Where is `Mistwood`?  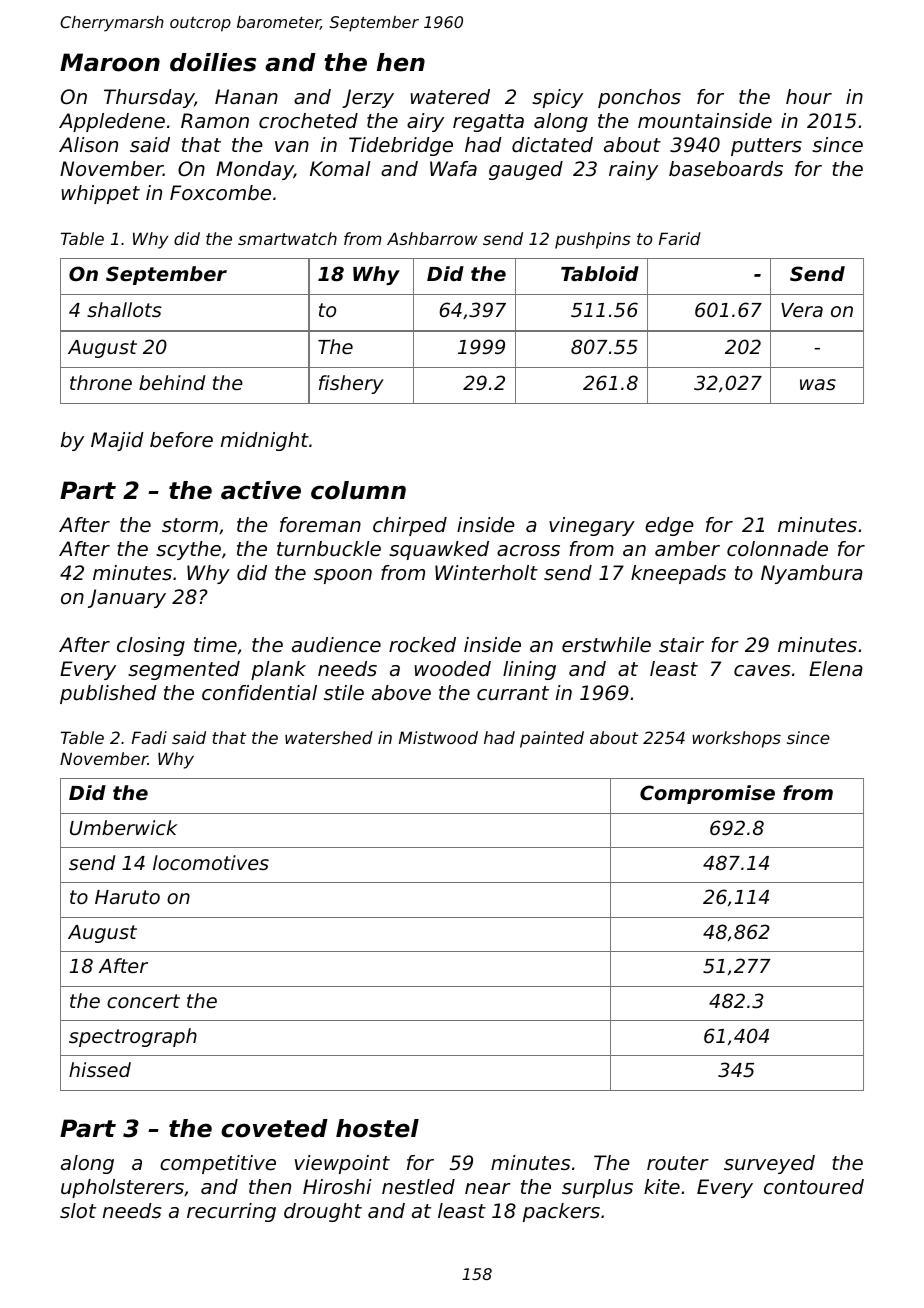 Mistwood is located at coordinates (438, 737).
